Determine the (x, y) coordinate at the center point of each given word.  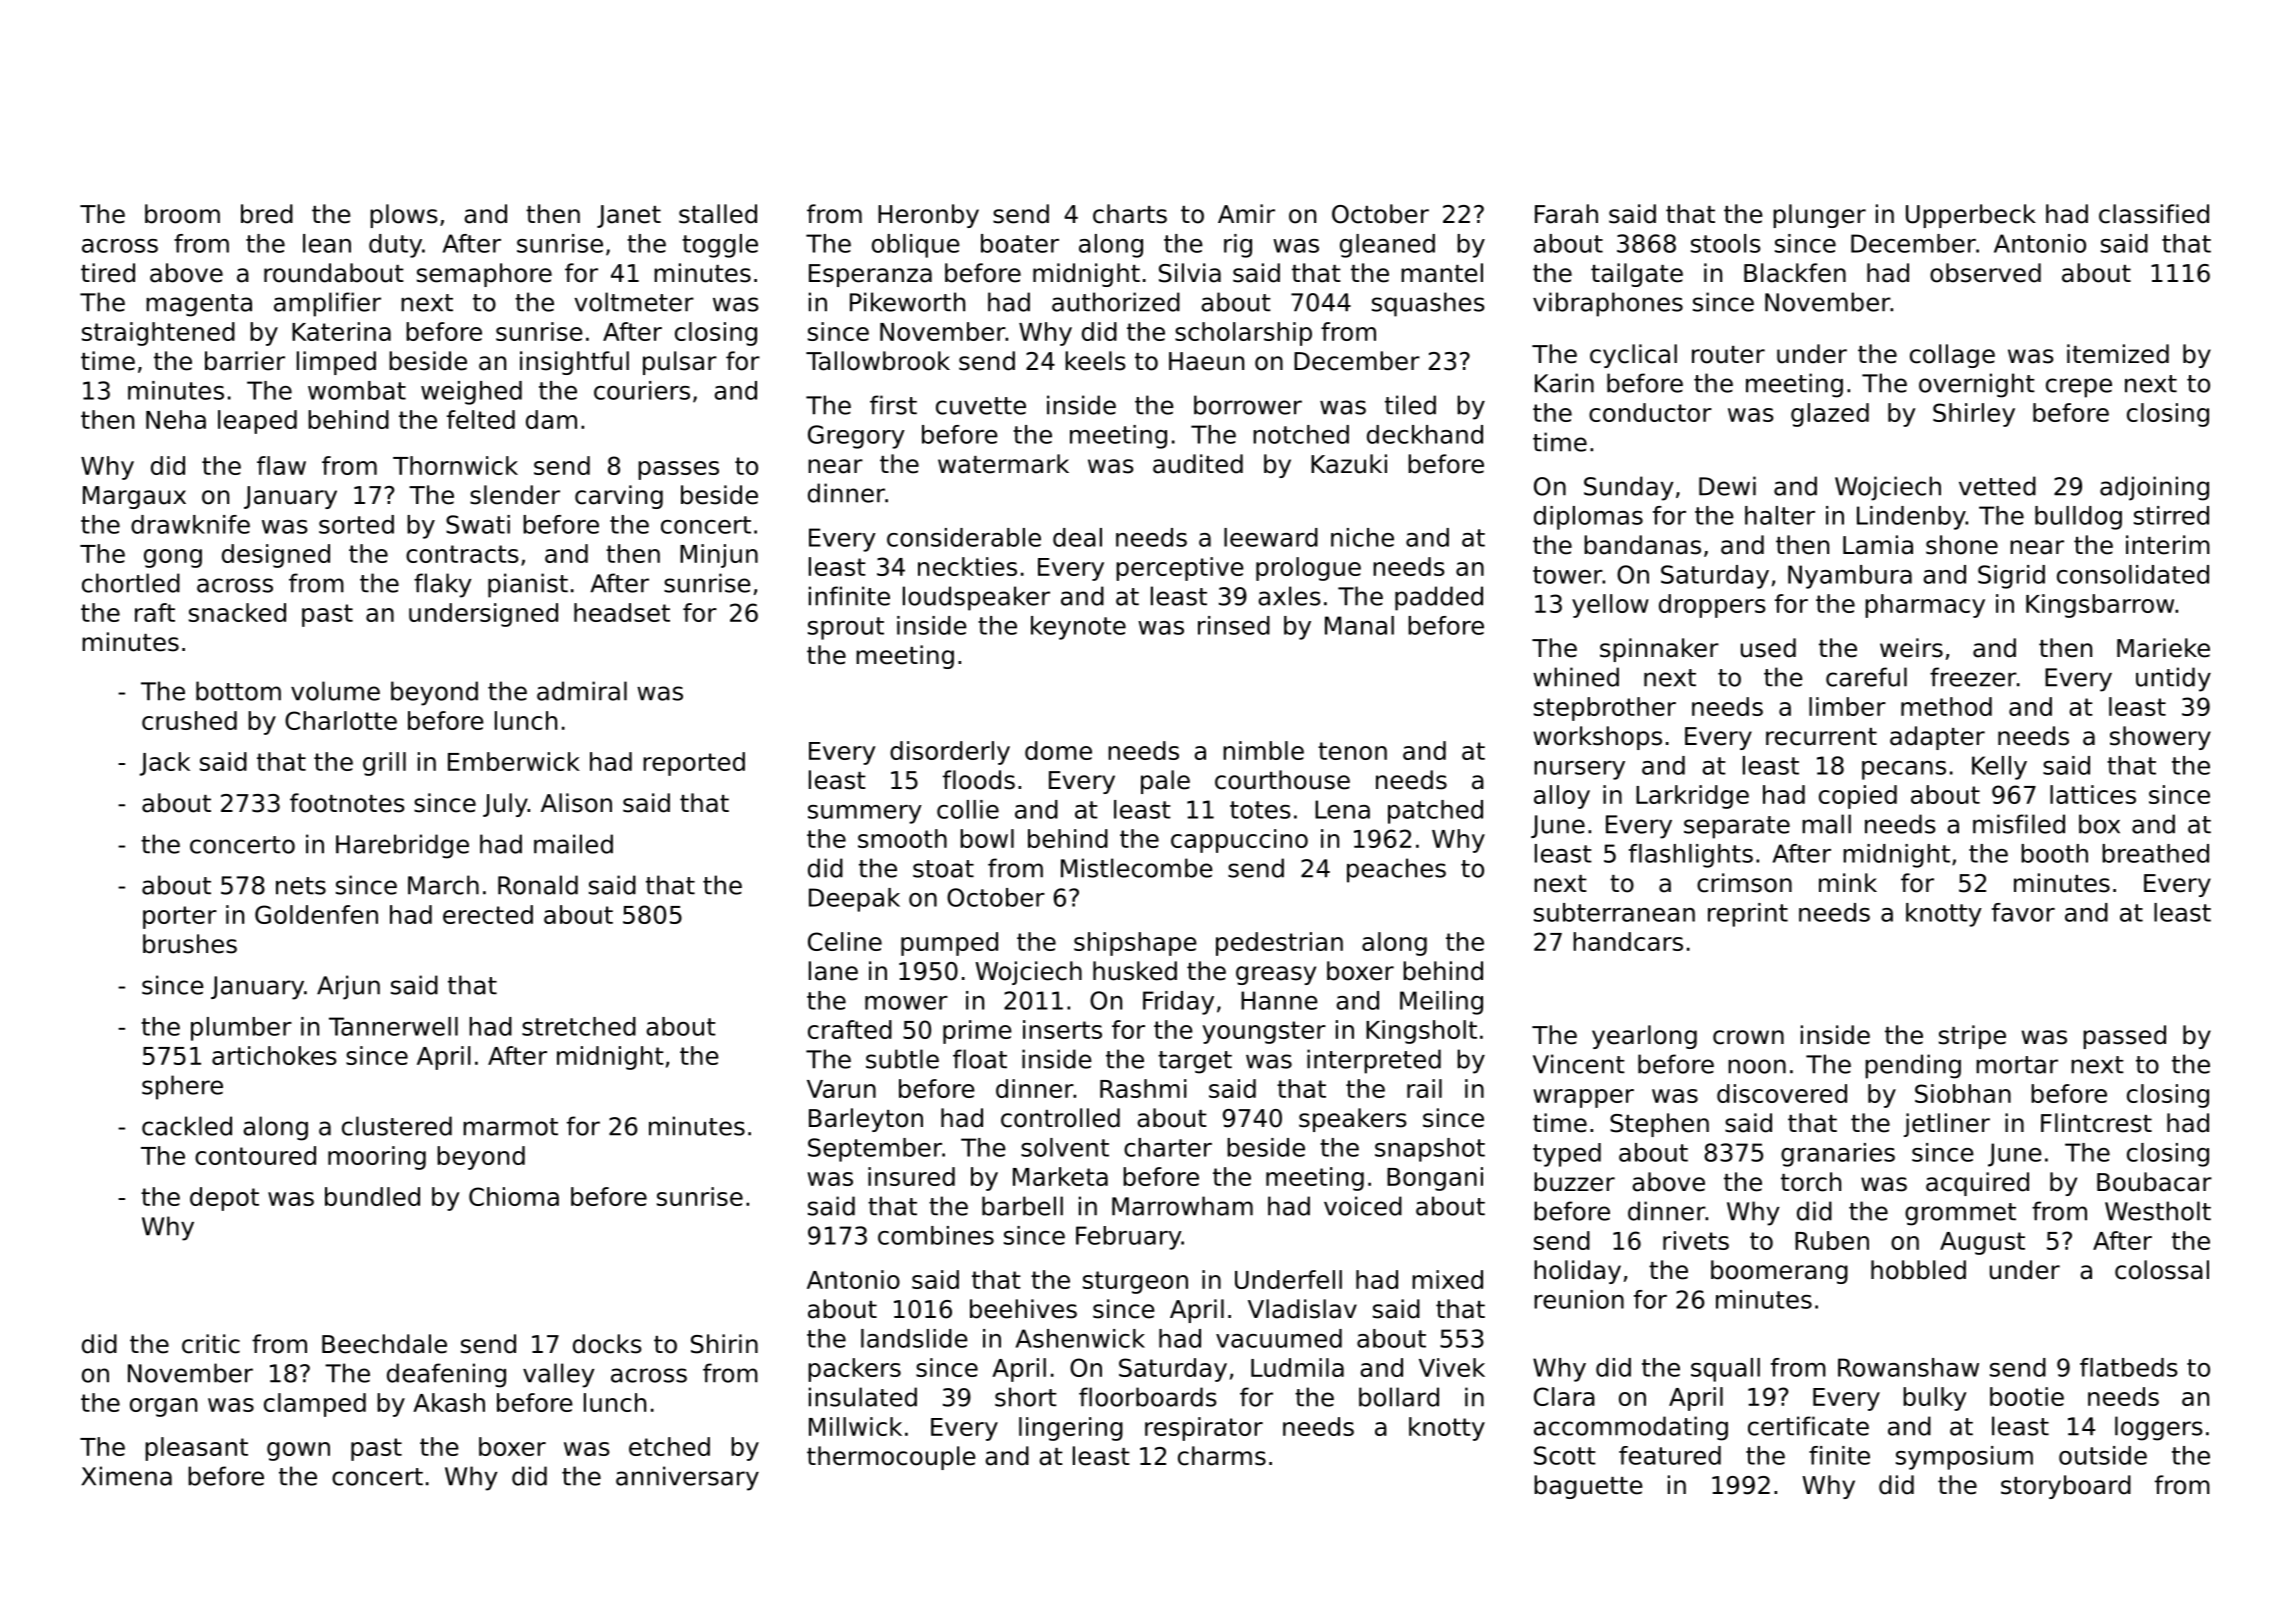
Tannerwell (393, 1026)
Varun (841, 1089)
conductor (1650, 412)
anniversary (687, 1478)
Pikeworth (907, 302)
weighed (471, 393)
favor (2023, 912)
